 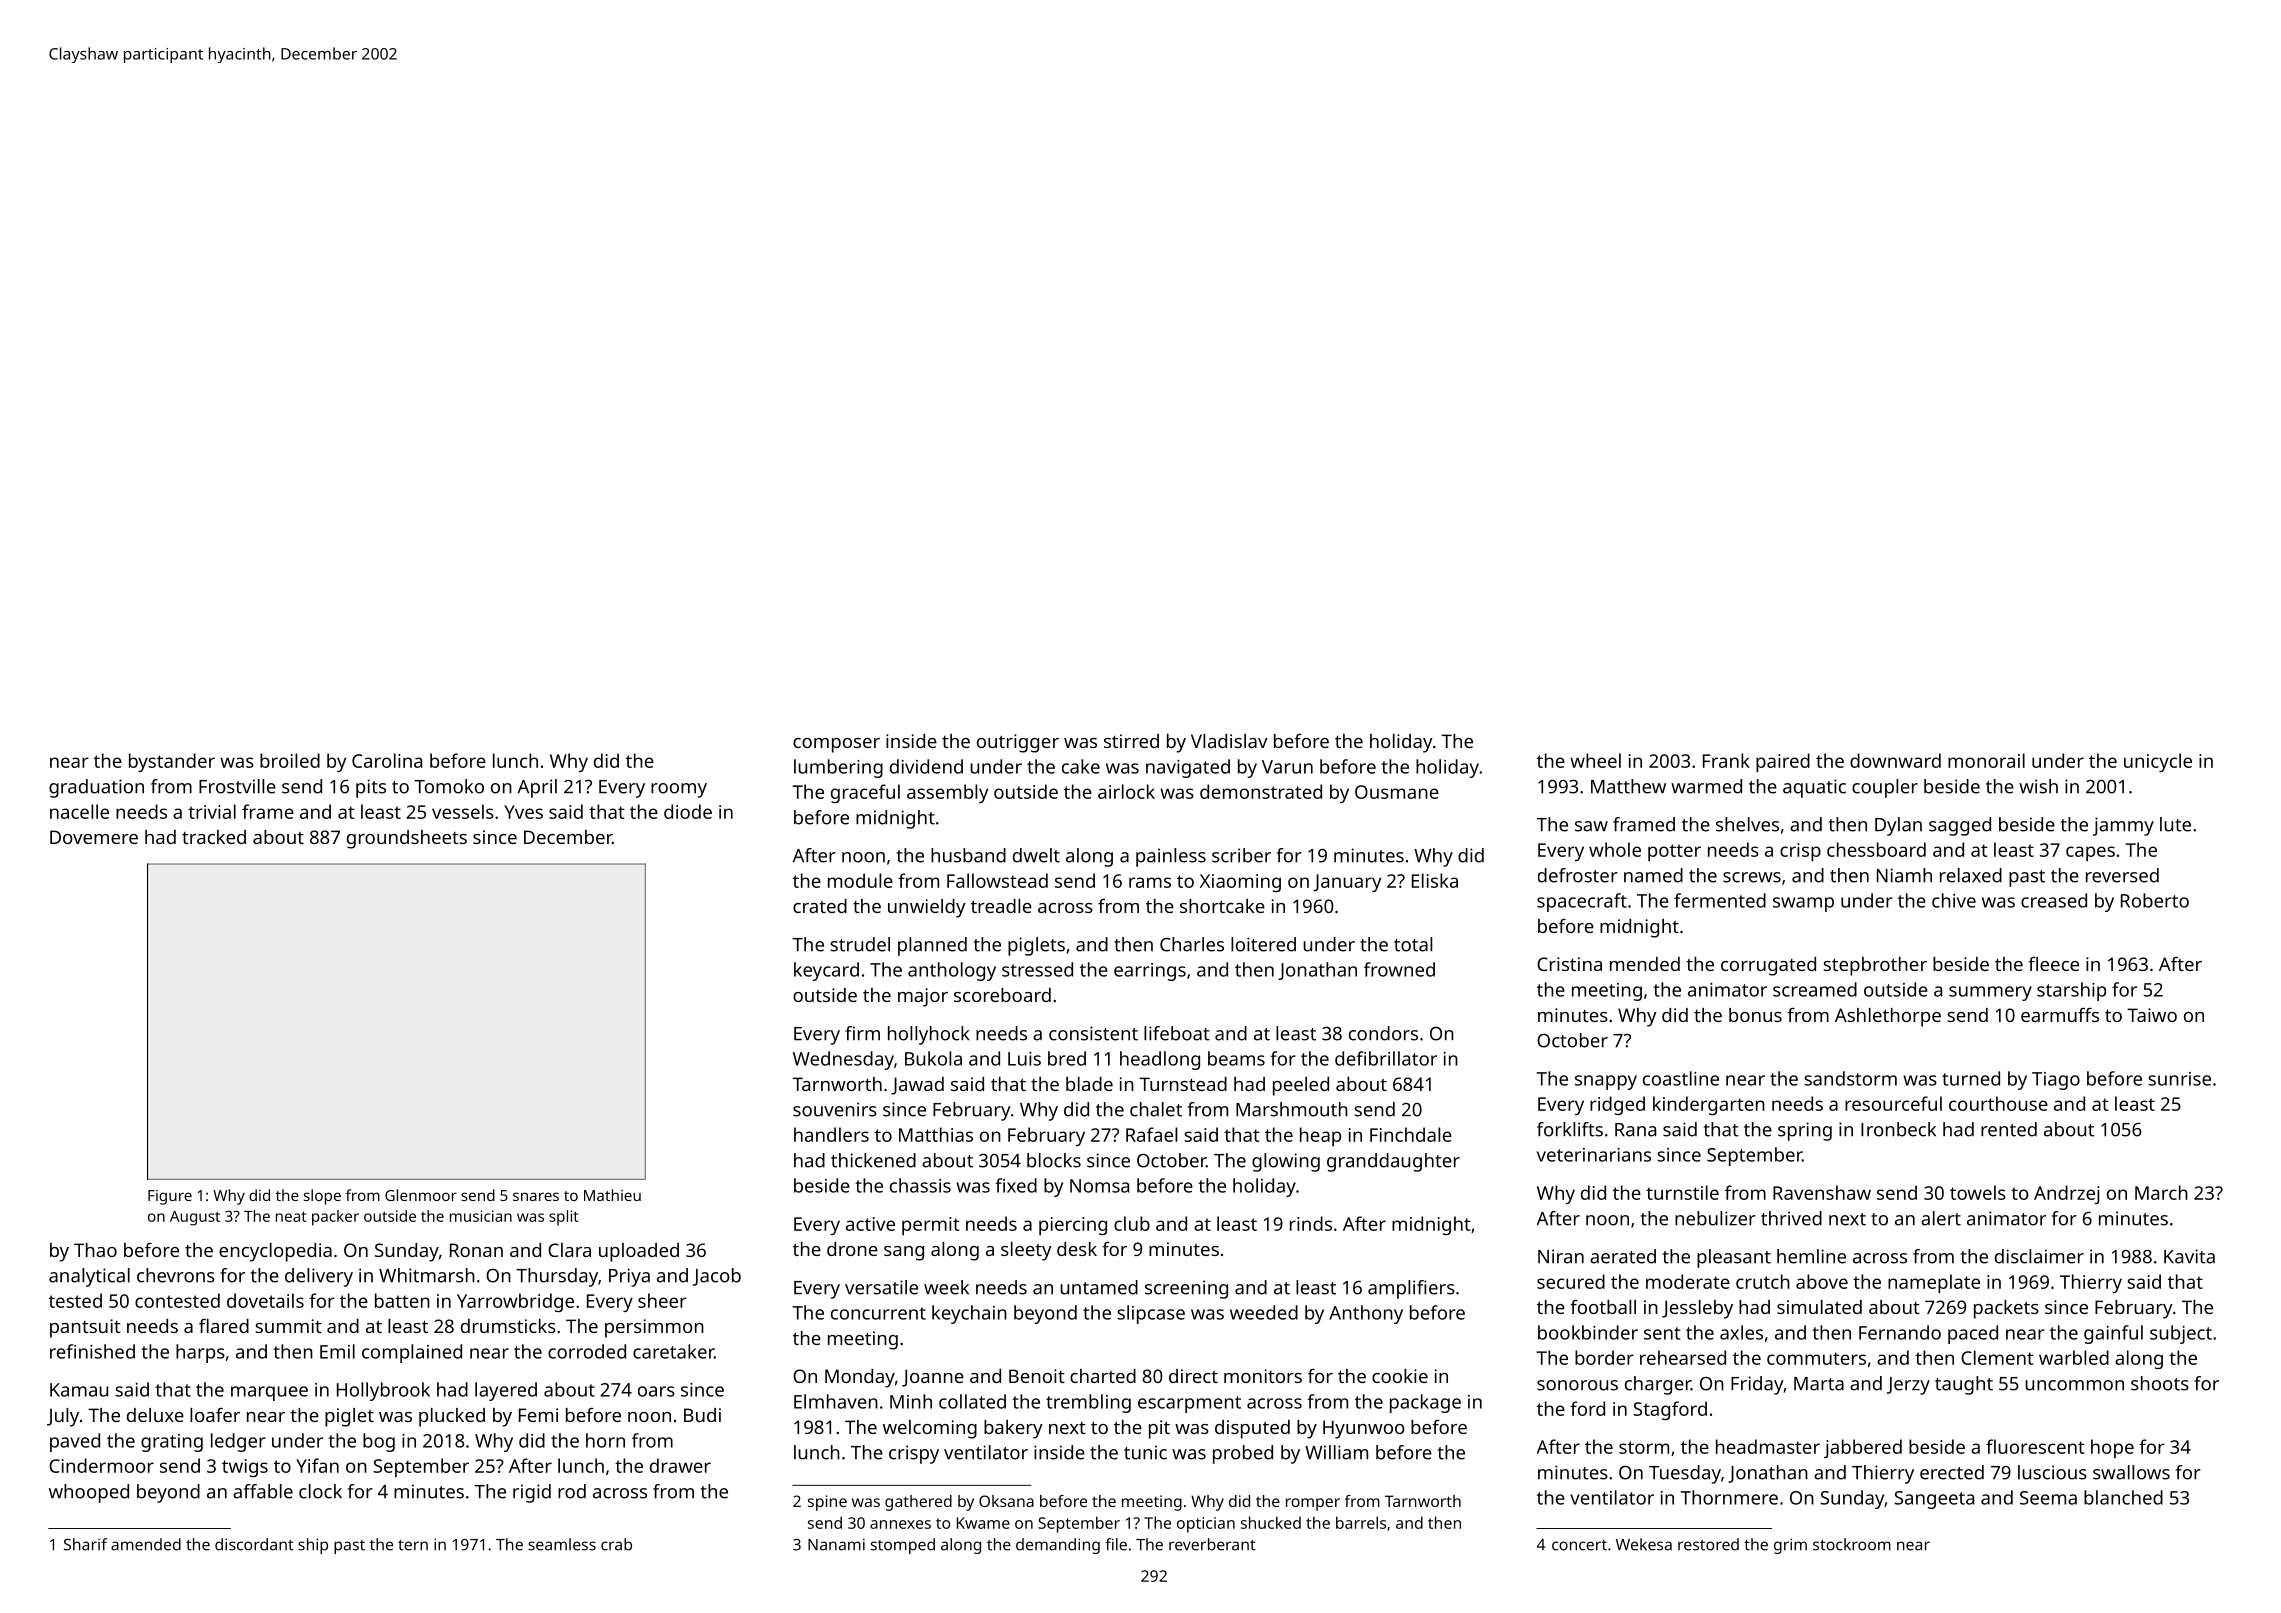 I want to click on bystander, so click(x=172, y=762).
